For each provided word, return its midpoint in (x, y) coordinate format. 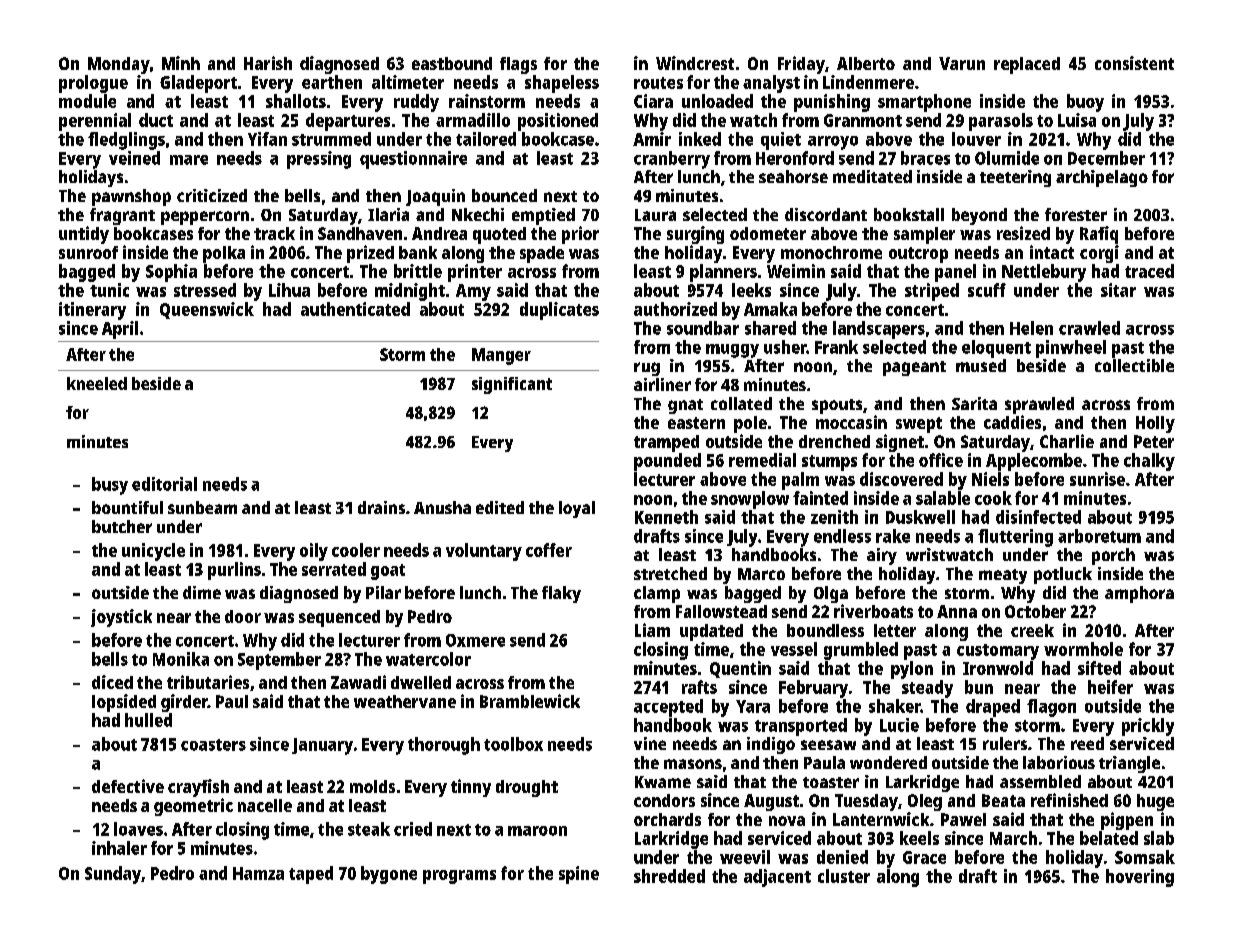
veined (134, 158)
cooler (356, 550)
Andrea (439, 233)
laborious (1059, 762)
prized (370, 254)
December (1106, 158)
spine (579, 875)
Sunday (113, 875)
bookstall (909, 214)
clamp (657, 594)
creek (1032, 630)
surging (695, 235)
